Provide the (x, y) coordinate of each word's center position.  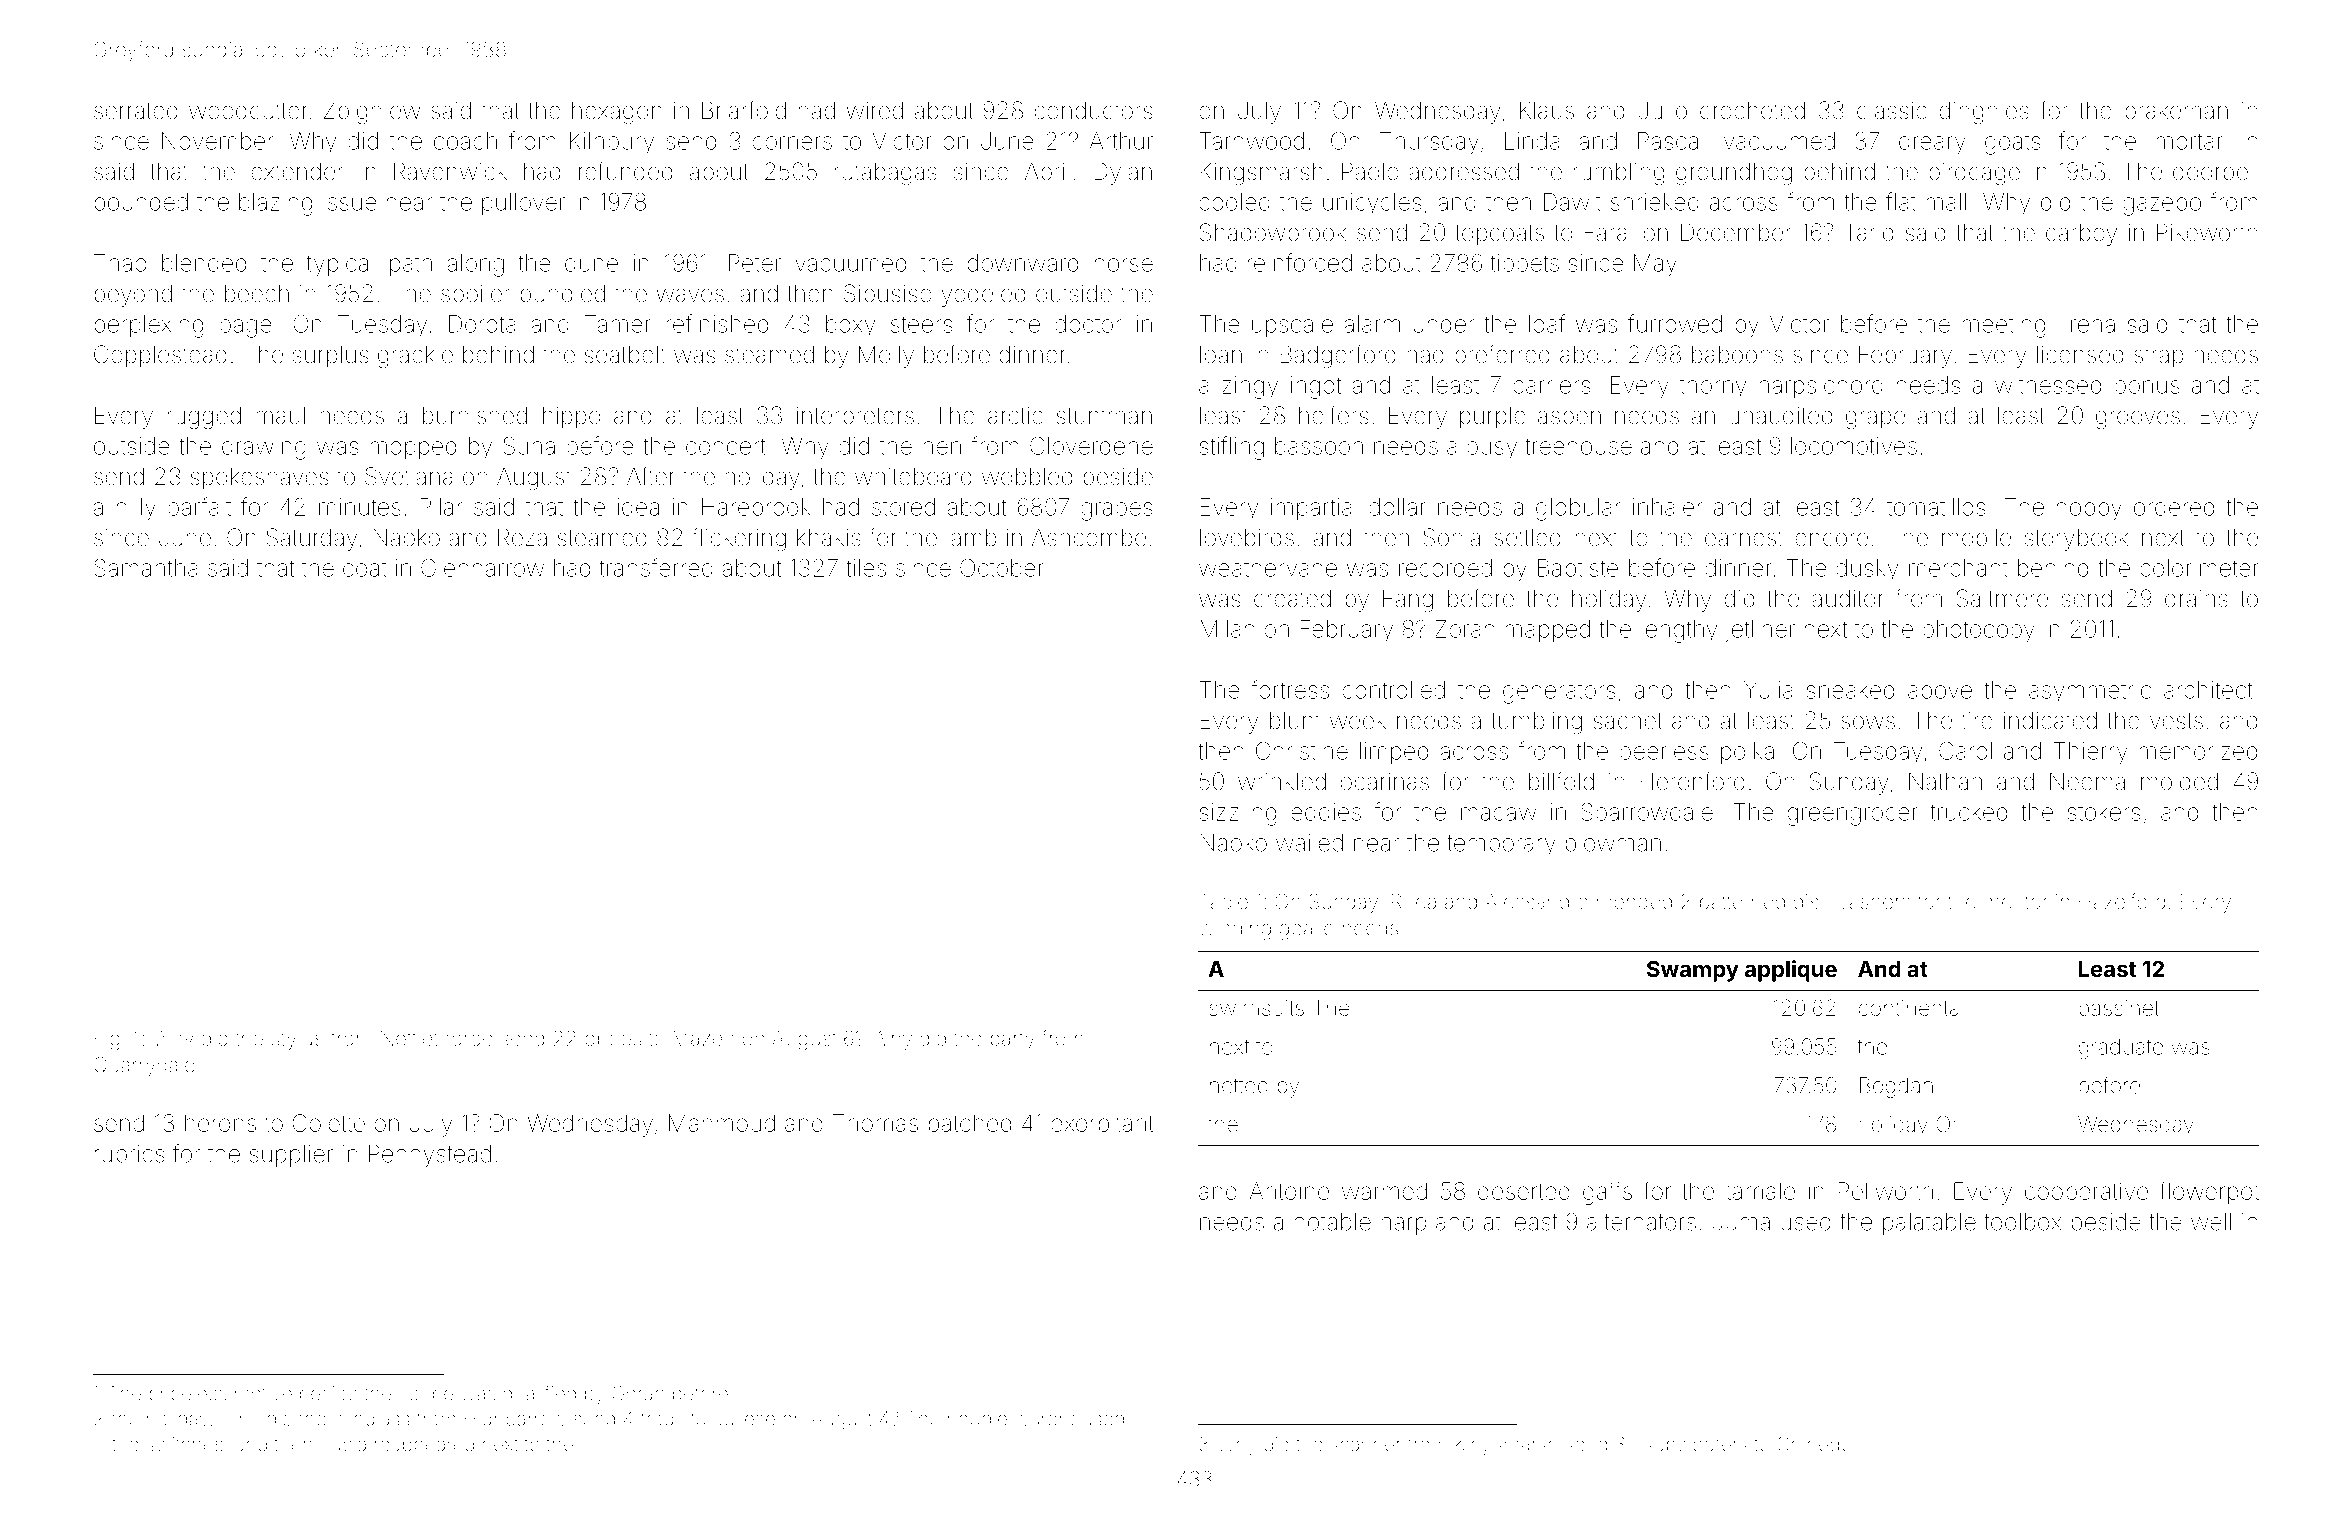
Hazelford (2122, 901)
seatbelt (625, 354)
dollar (1397, 507)
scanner (1366, 1446)
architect (2208, 690)
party (1013, 1041)
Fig (107, 1040)
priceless (187, 1395)
